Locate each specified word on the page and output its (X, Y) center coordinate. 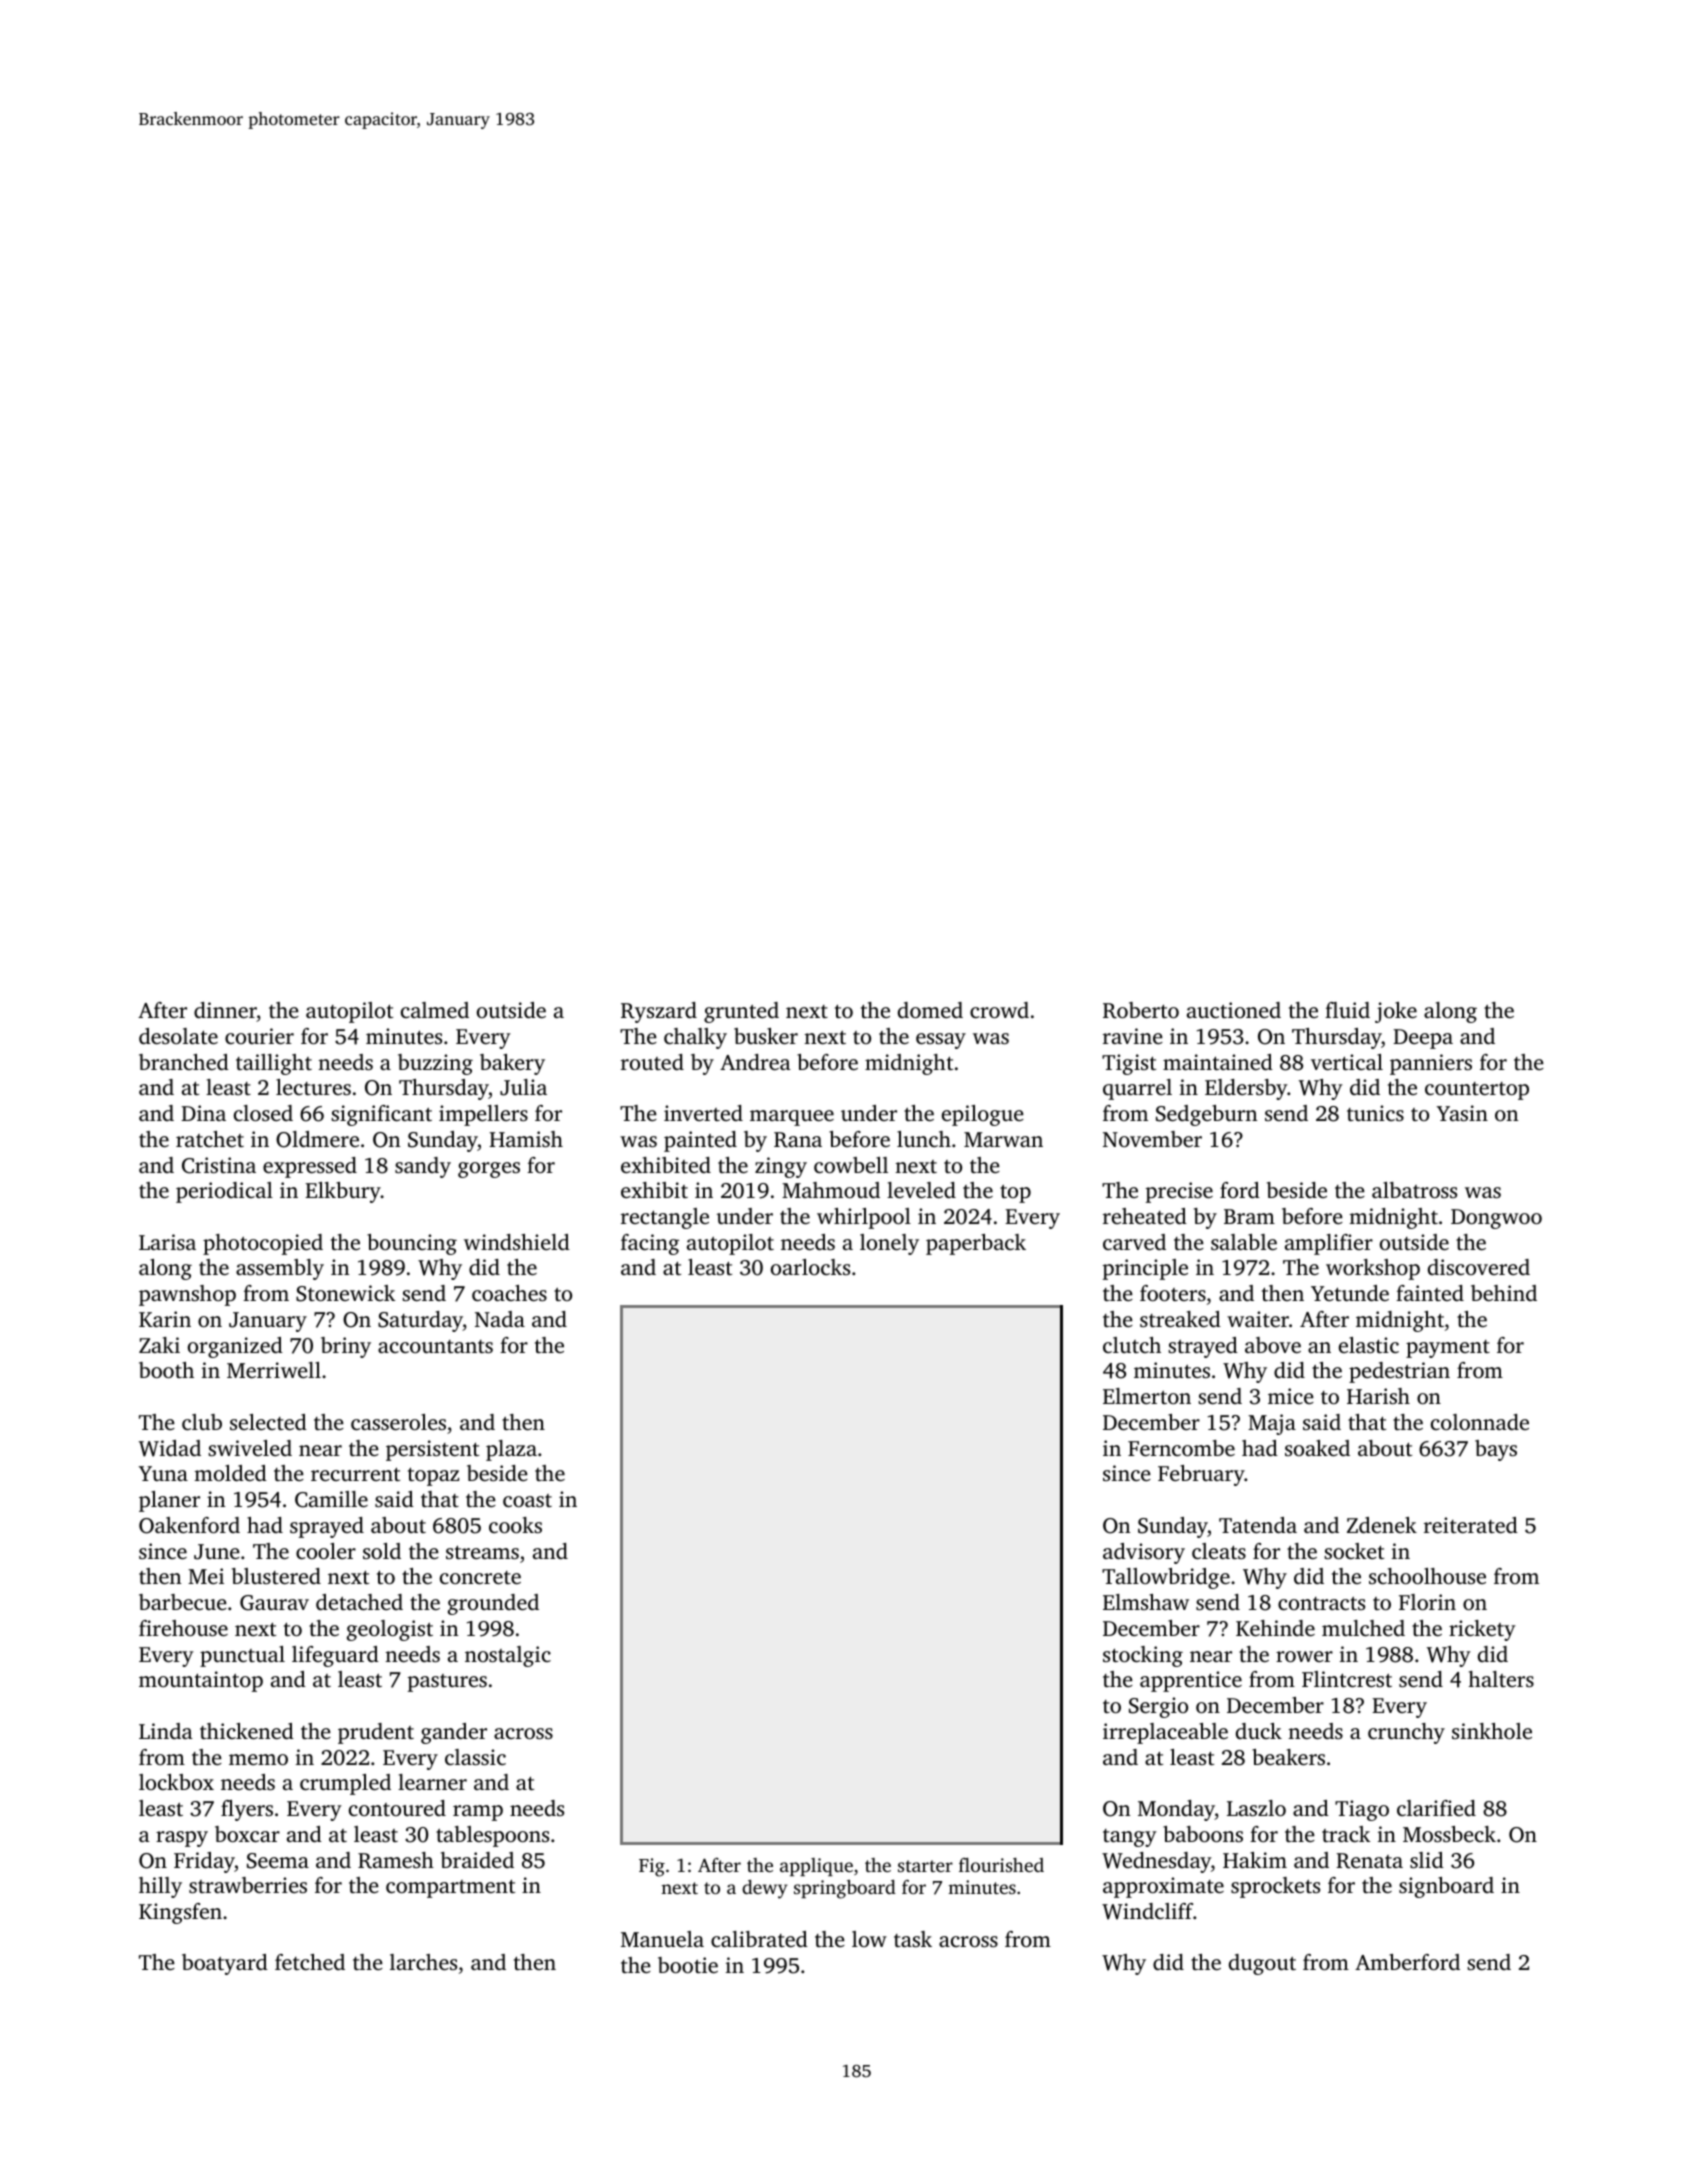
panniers (1431, 1064)
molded (230, 1473)
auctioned (1234, 1010)
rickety (1482, 1630)
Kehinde (1275, 1628)
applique (816, 1867)
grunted (741, 1012)
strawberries (248, 1885)
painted (700, 1141)
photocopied (263, 1244)
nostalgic (508, 1656)
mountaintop (201, 1681)
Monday (1176, 1810)
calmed (435, 1010)
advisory (1144, 1553)
